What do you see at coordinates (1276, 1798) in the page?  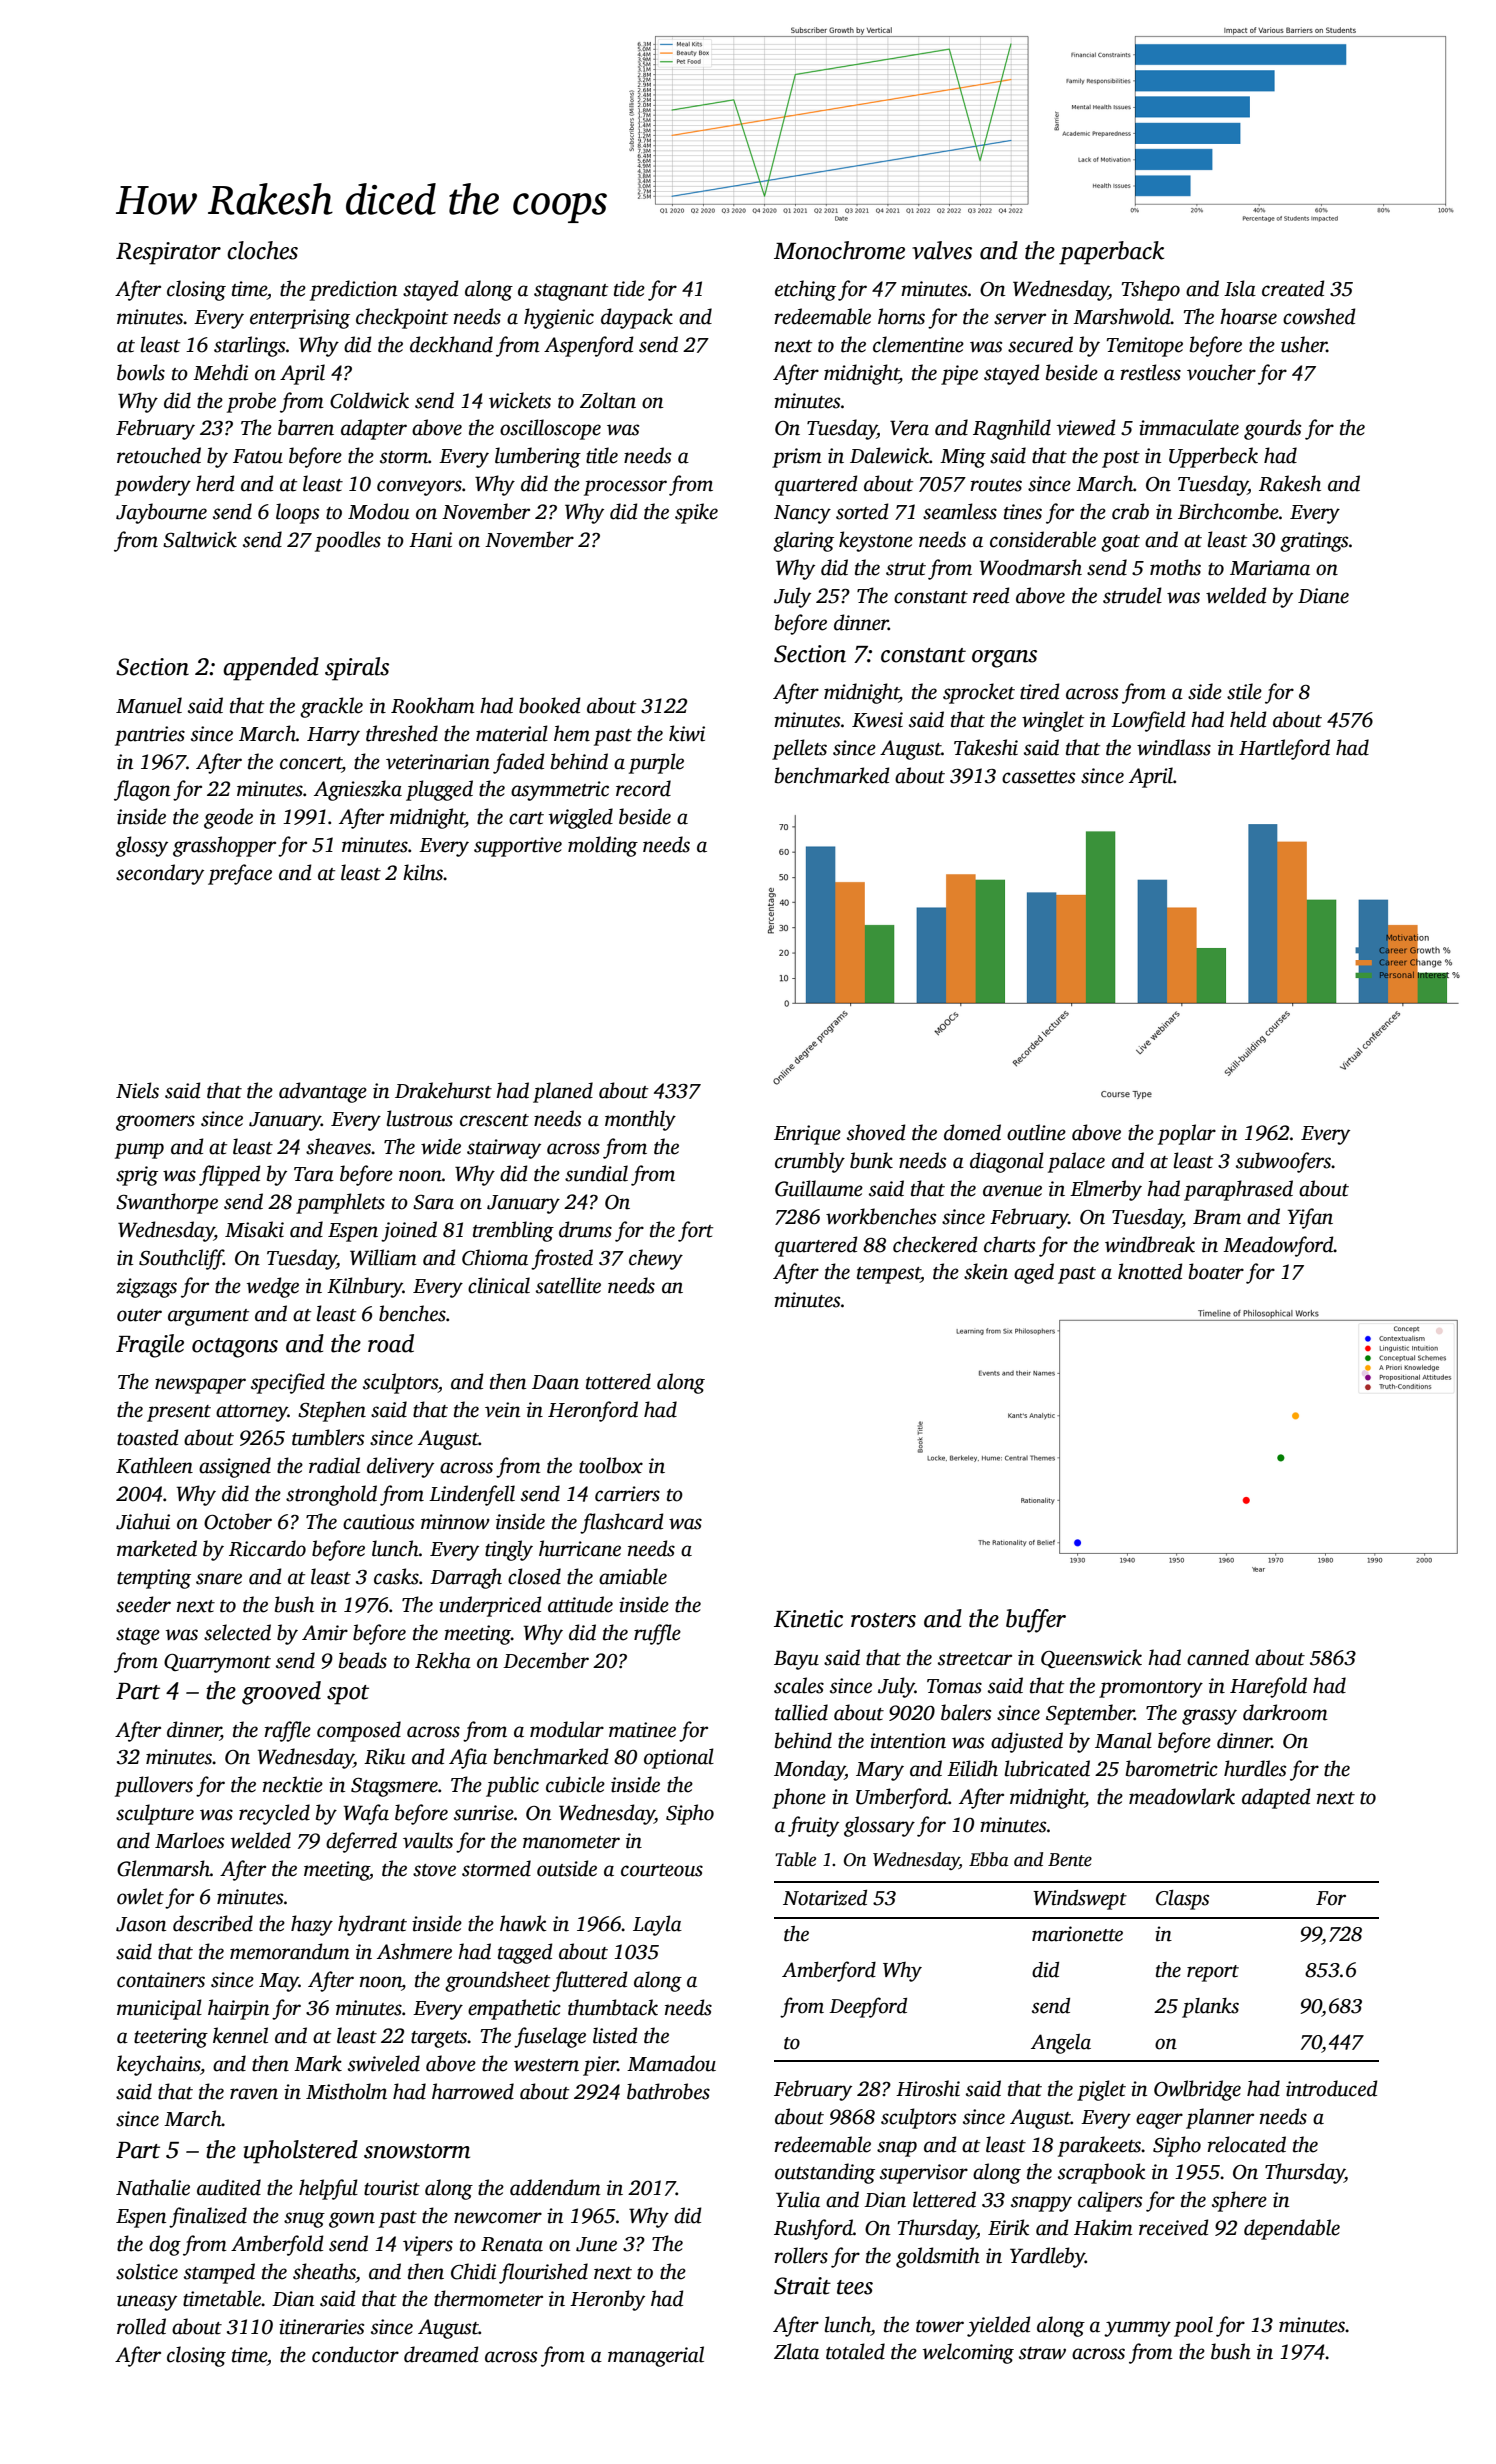 I see `adapted` at bounding box center [1276, 1798].
